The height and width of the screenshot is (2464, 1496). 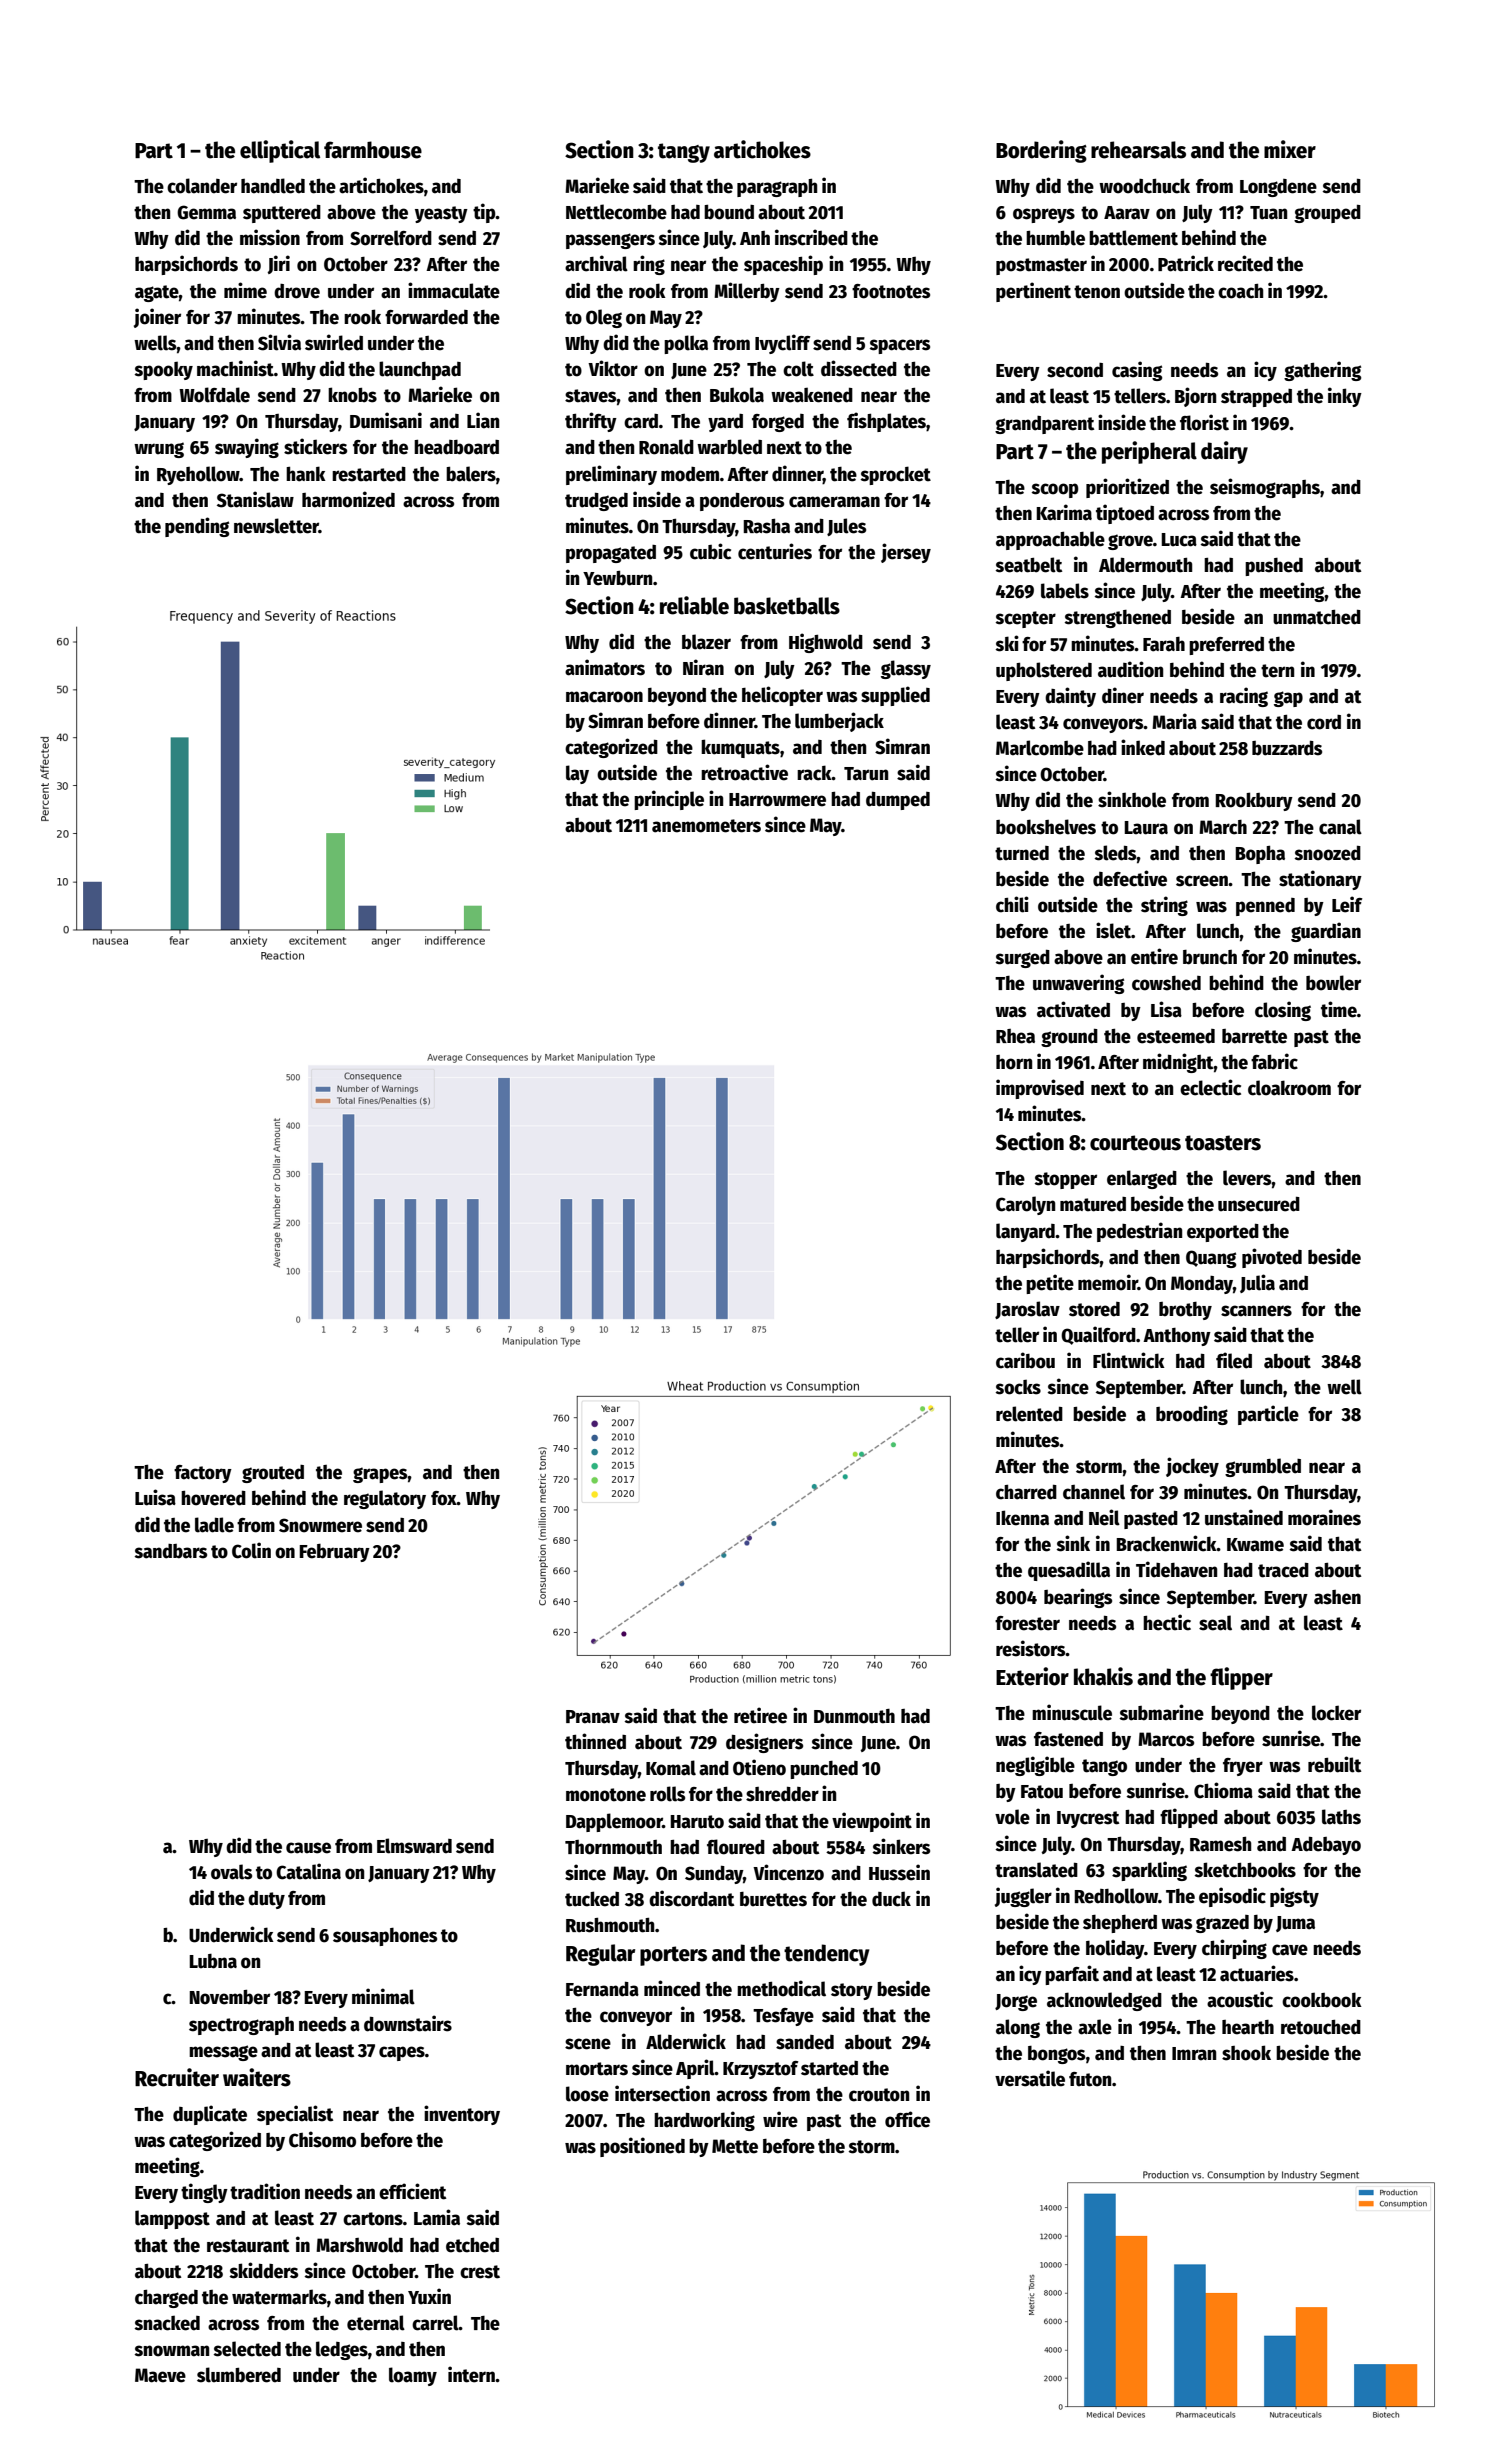 I want to click on tangy, so click(x=684, y=153).
